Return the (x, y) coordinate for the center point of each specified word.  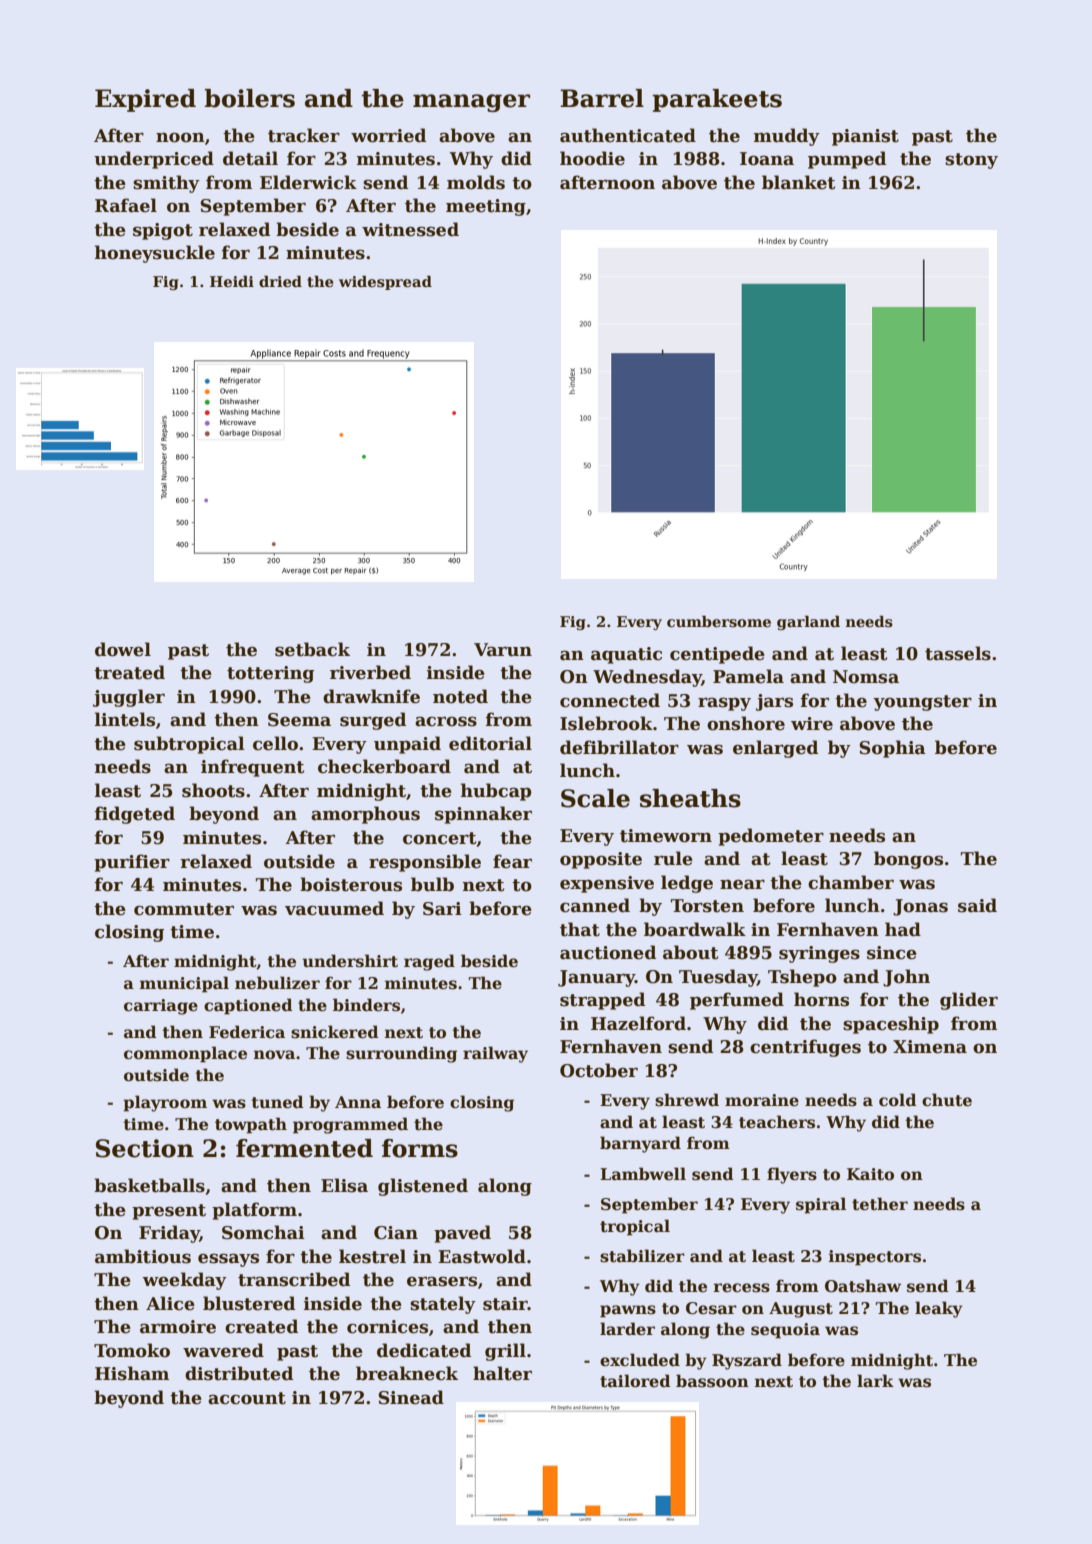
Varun (503, 650)
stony (971, 161)
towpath (251, 1125)
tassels (958, 653)
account (247, 1398)
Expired (145, 100)
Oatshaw (863, 1286)
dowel (123, 649)
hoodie (592, 158)
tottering (270, 674)
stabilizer (642, 1256)
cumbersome (719, 621)
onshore (746, 723)
